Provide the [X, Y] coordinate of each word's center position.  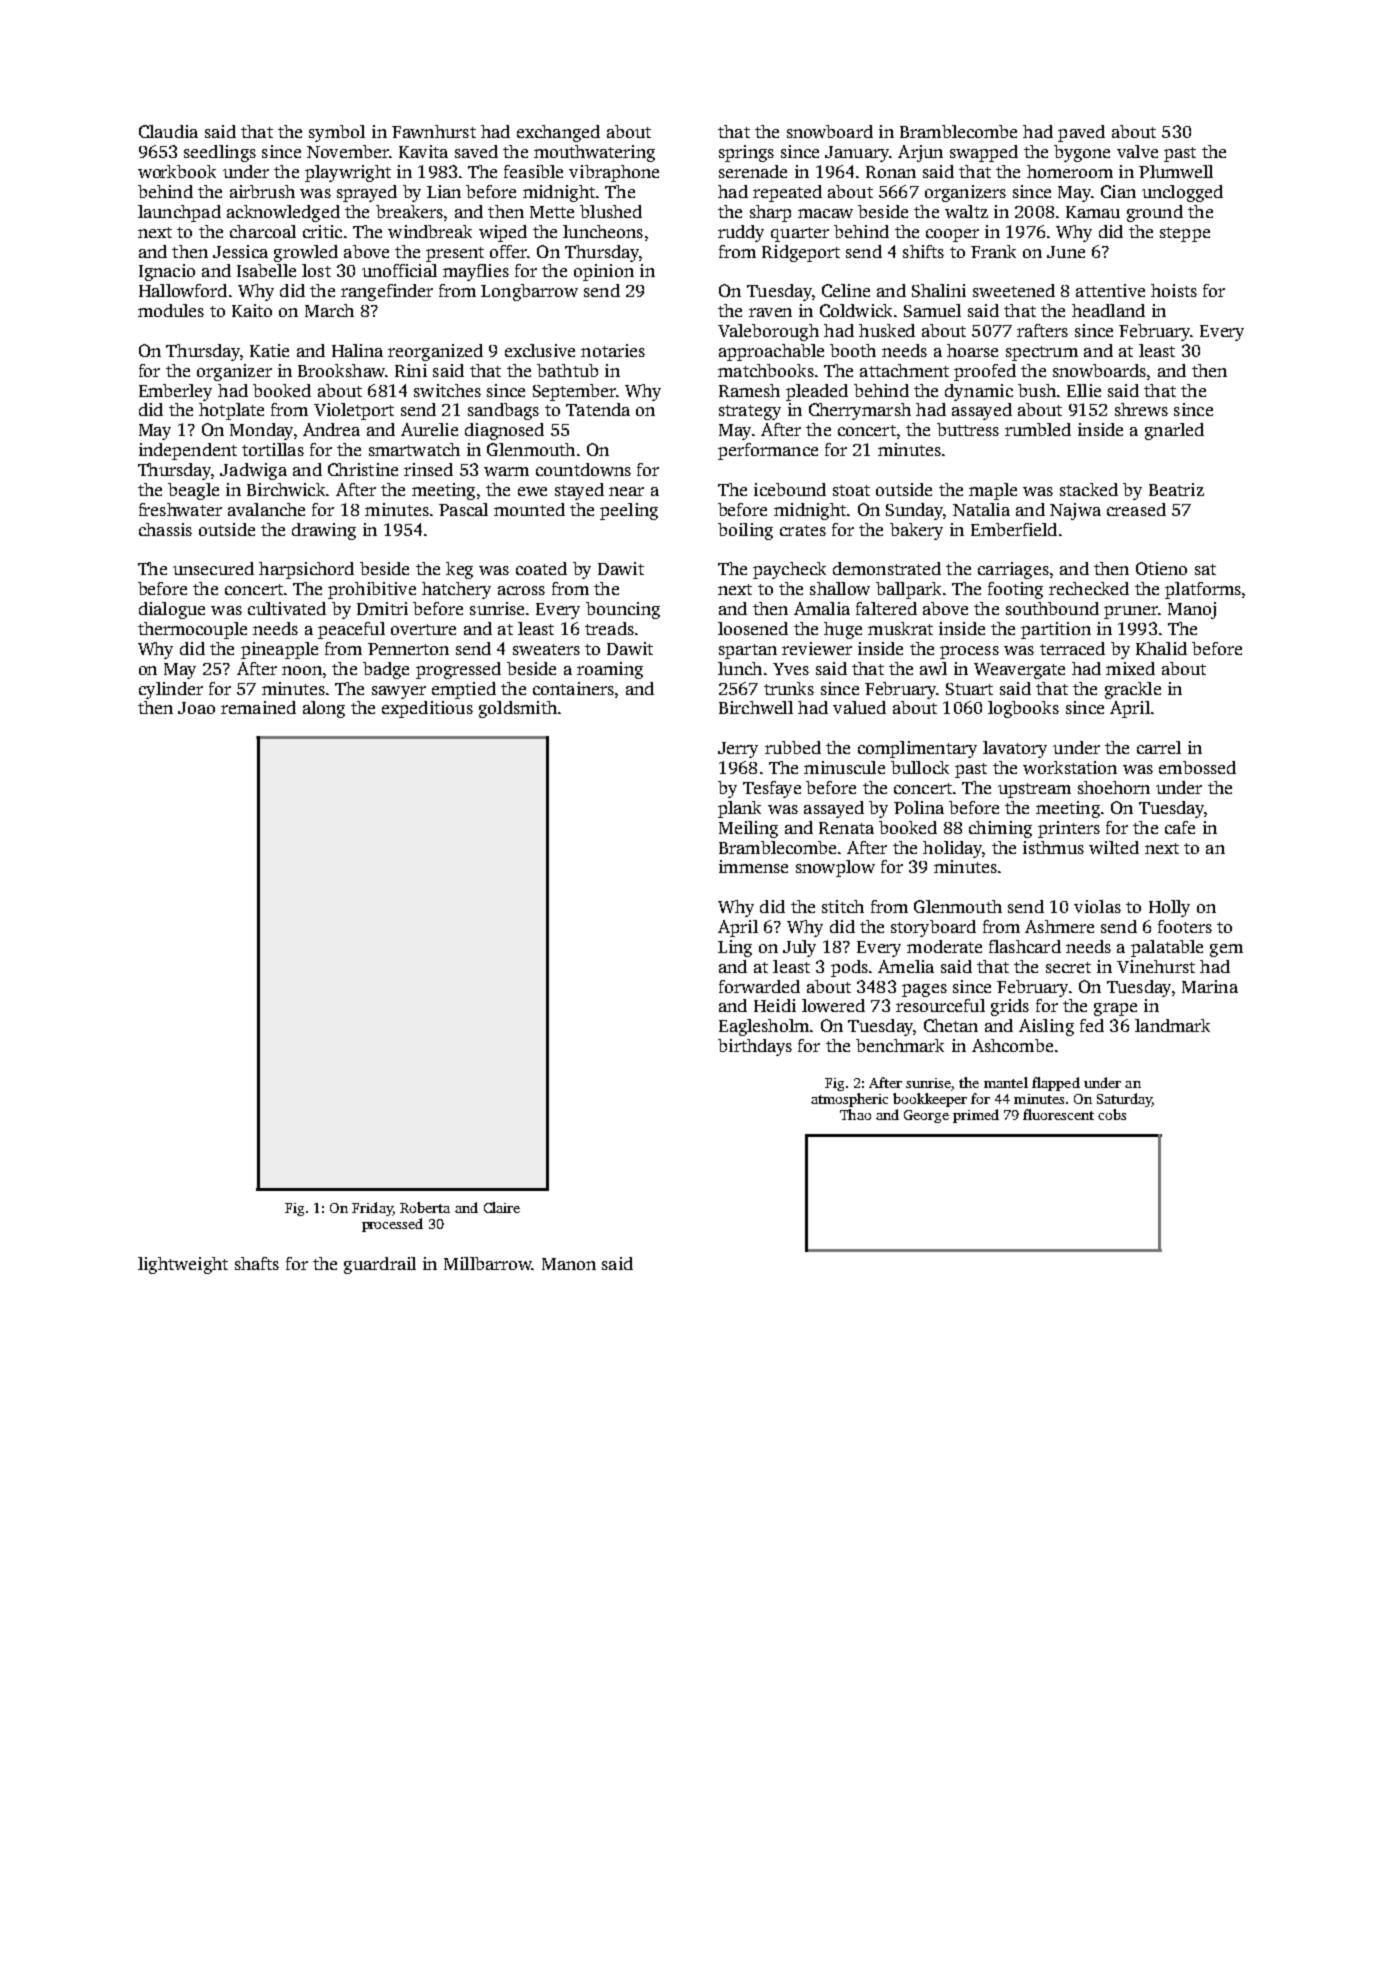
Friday [372, 1209]
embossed [1197, 767]
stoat [851, 490]
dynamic [979, 392]
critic [322, 231]
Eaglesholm [764, 1027]
